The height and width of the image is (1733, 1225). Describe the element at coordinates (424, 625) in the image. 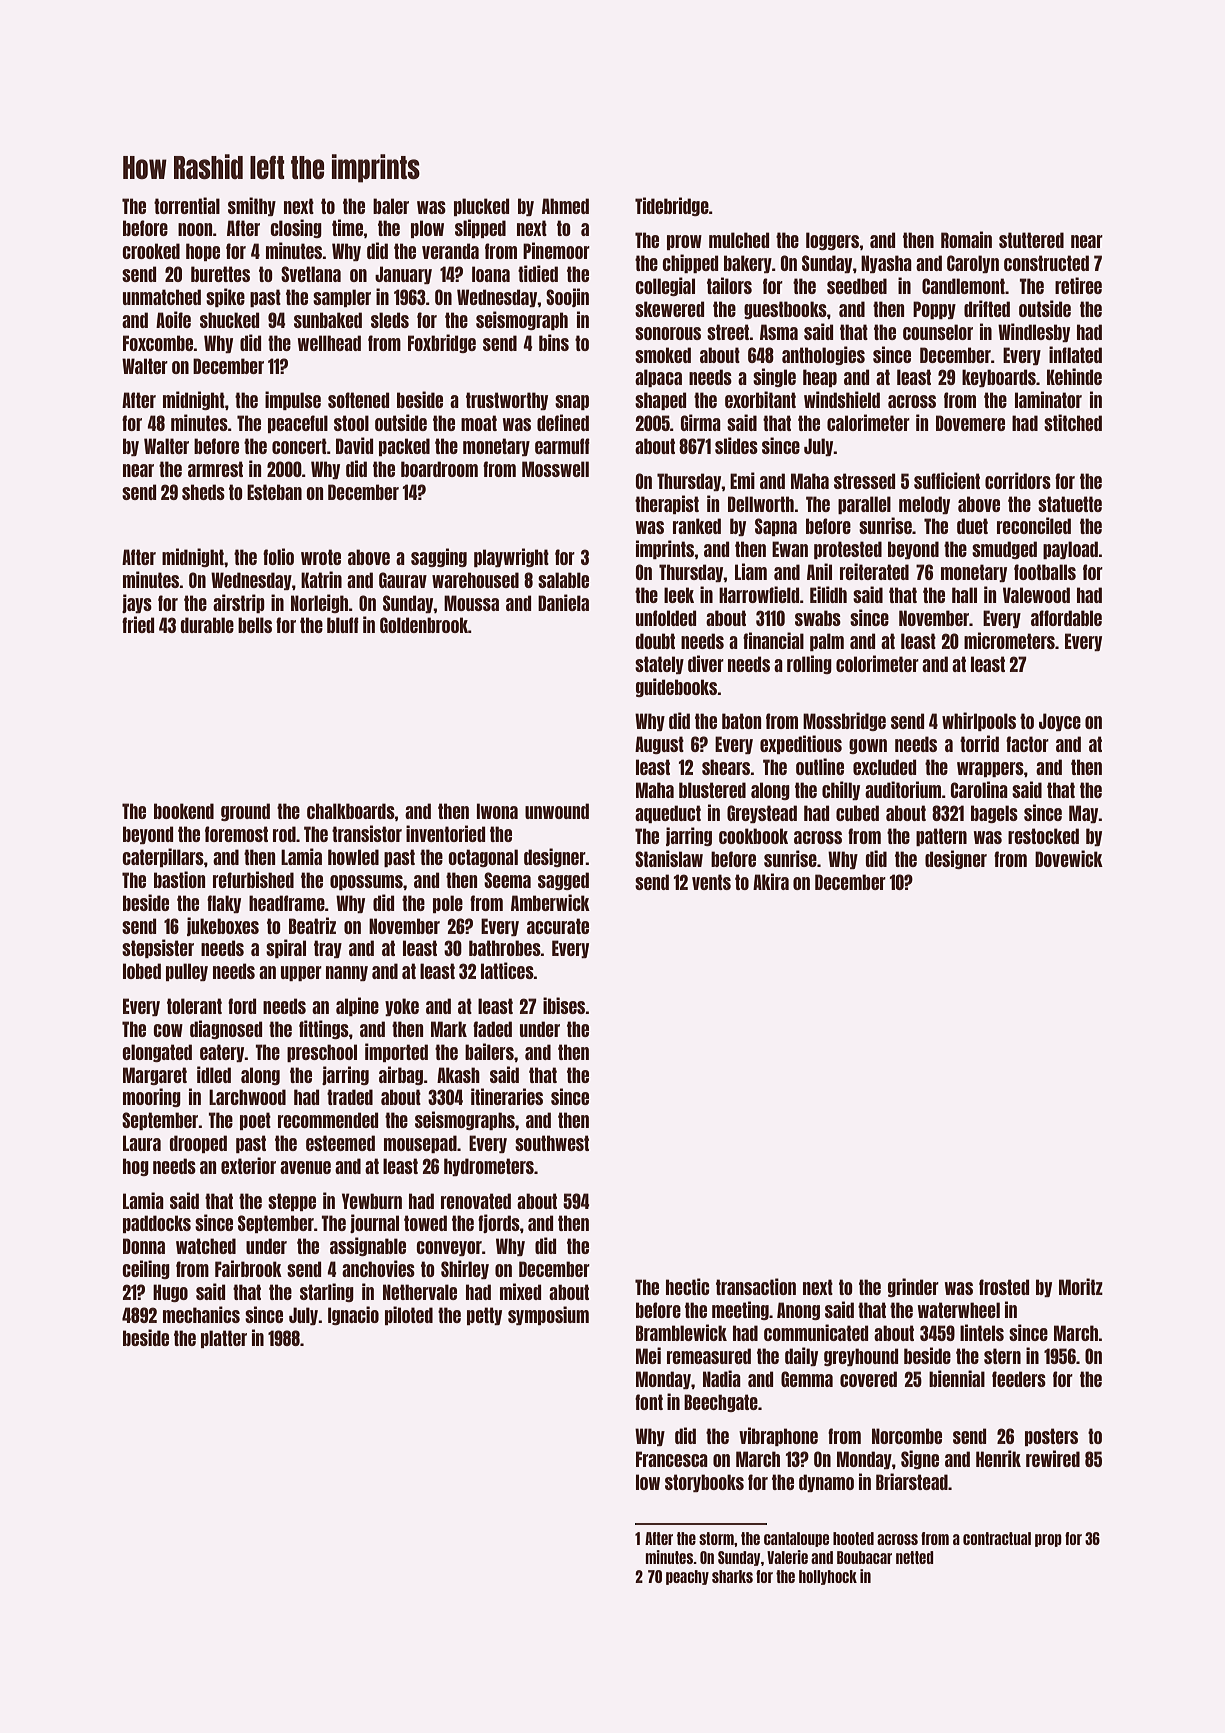

I see `Goldenbrook` at that location.
